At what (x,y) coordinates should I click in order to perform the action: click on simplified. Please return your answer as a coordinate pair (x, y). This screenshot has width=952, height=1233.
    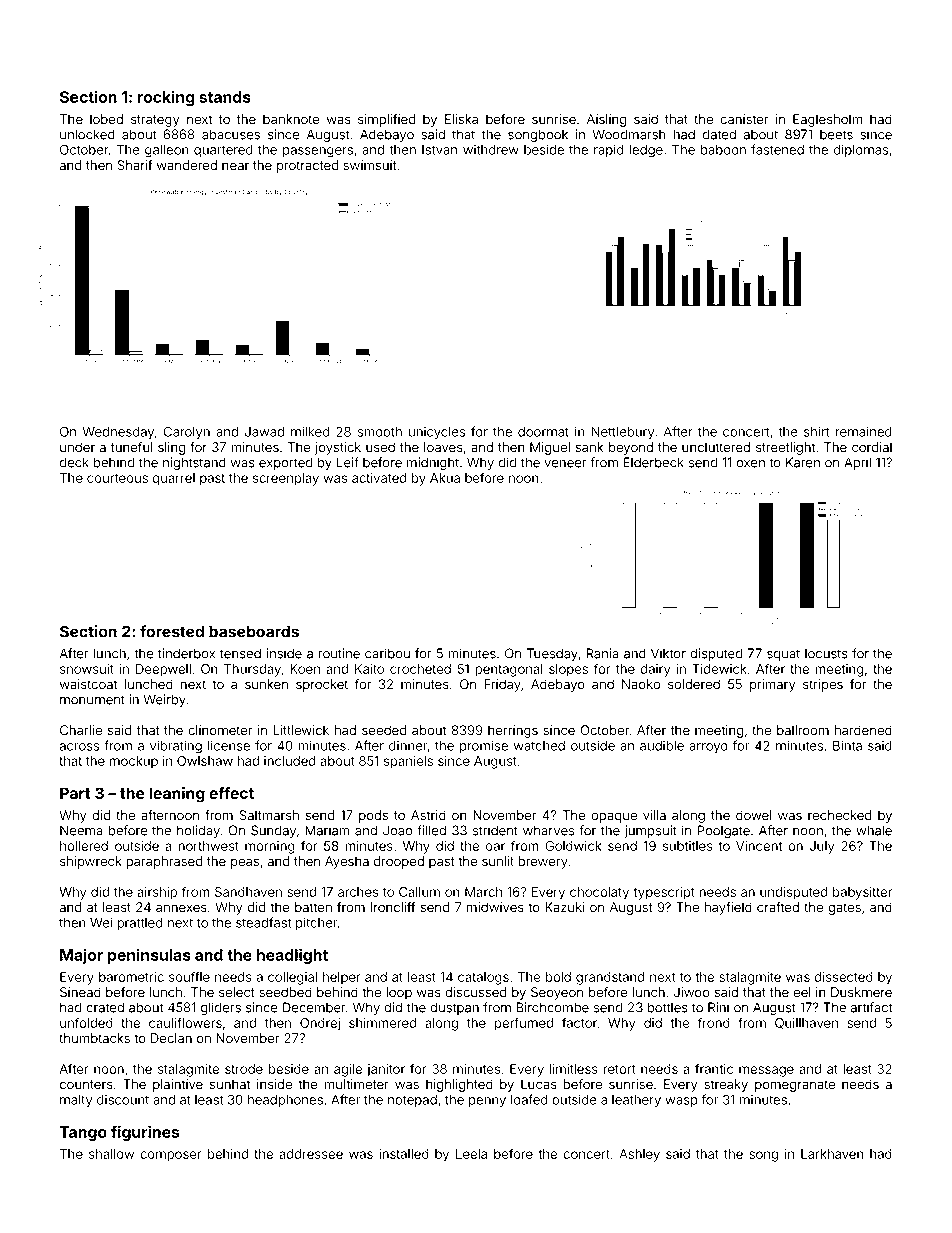
    Looking at the image, I should click on (386, 120).
